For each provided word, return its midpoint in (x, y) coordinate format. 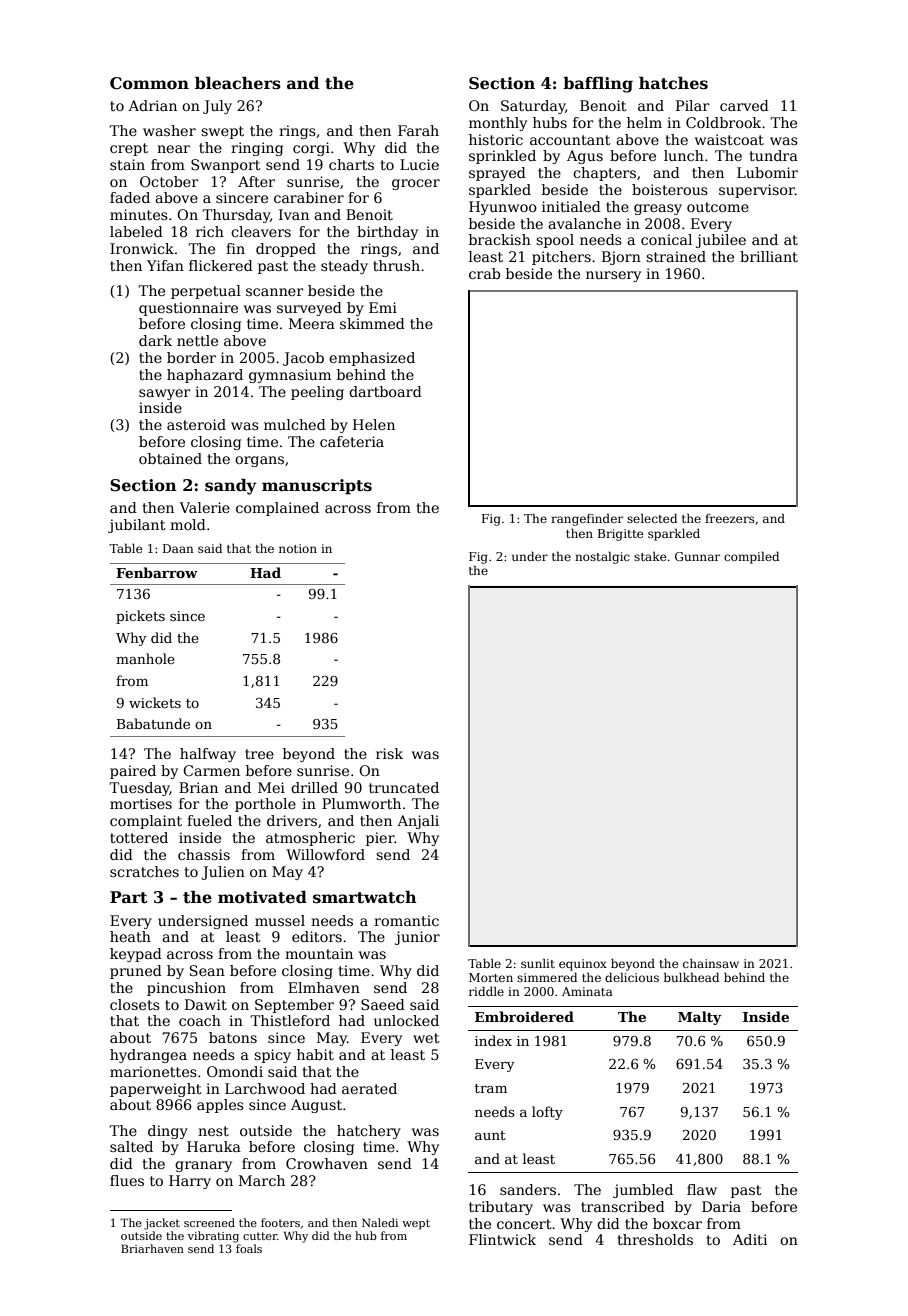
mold (188, 524)
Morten (491, 977)
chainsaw (711, 963)
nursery (613, 276)
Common (149, 83)
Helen (374, 424)
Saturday (533, 107)
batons (233, 1037)
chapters (604, 174)
